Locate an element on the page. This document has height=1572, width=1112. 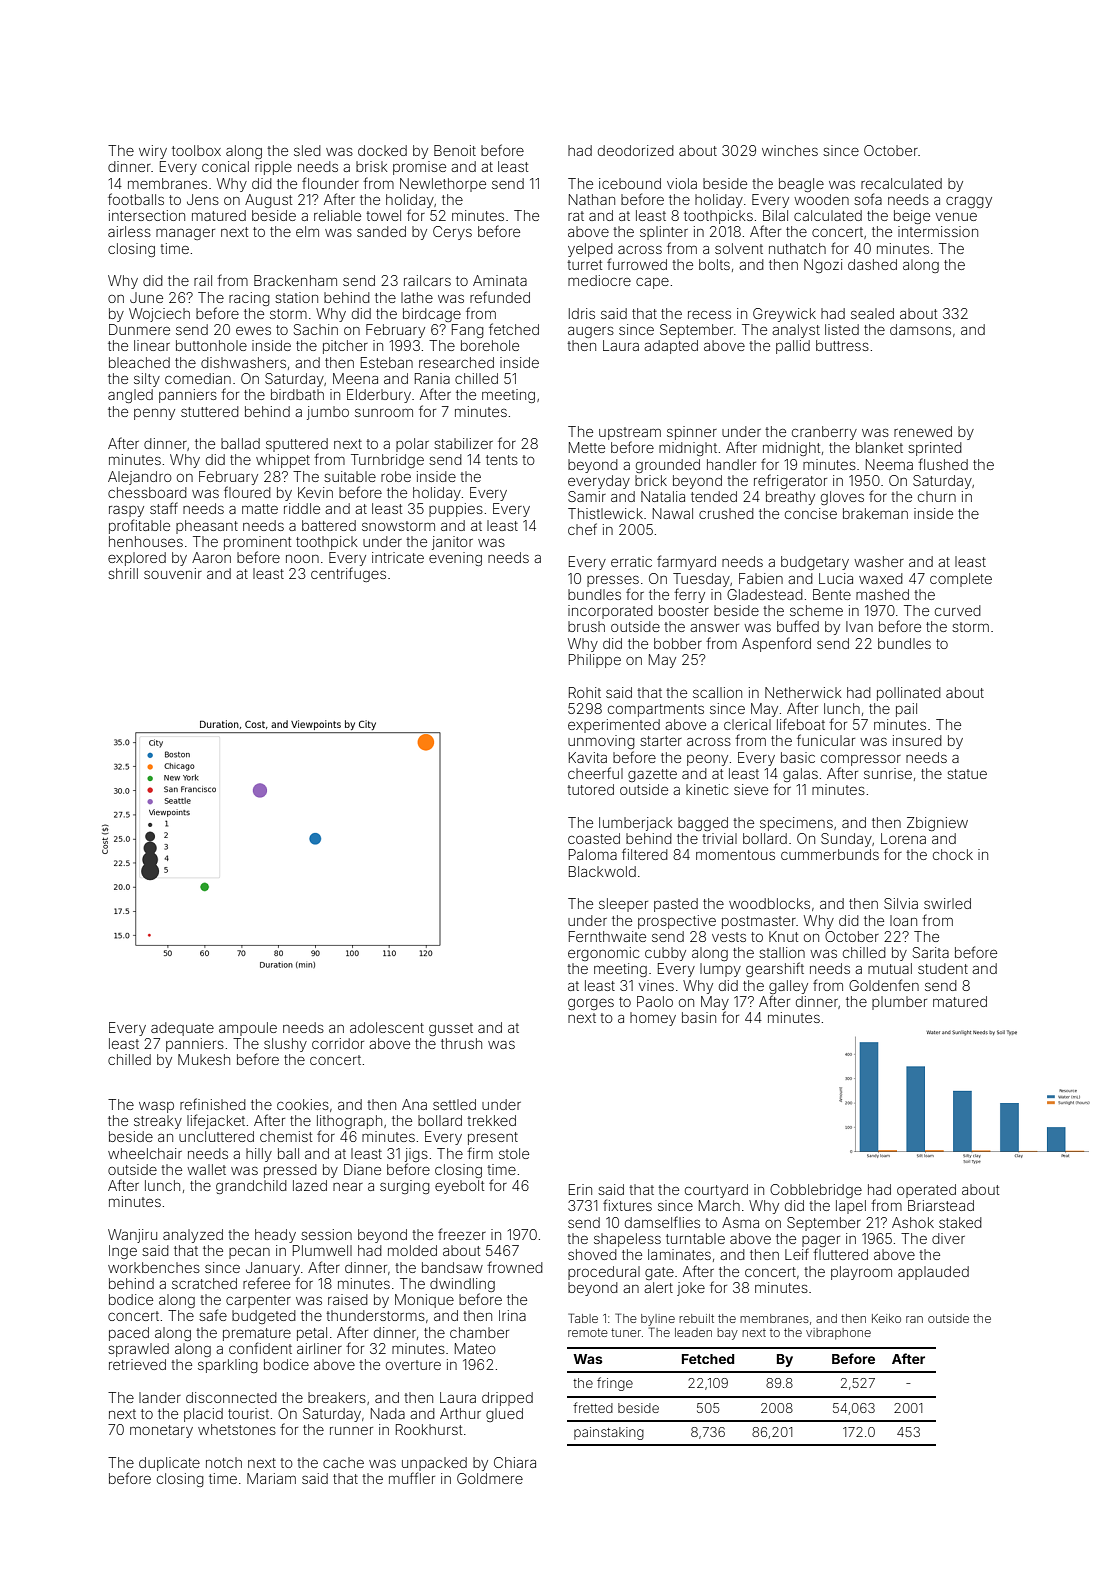
cache is located at coordinates (343, 1462).
